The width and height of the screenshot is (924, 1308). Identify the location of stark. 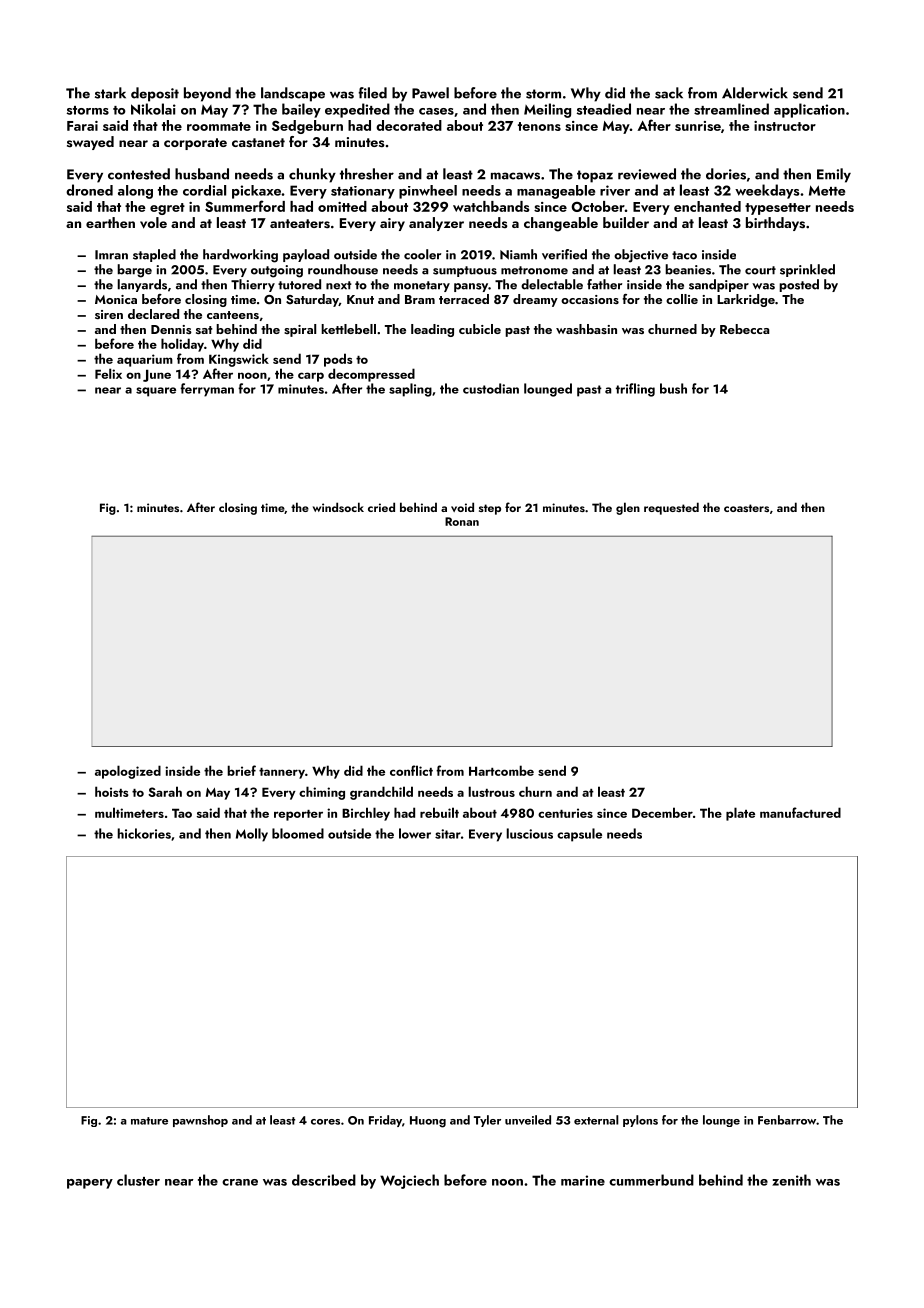
(110, 93).
